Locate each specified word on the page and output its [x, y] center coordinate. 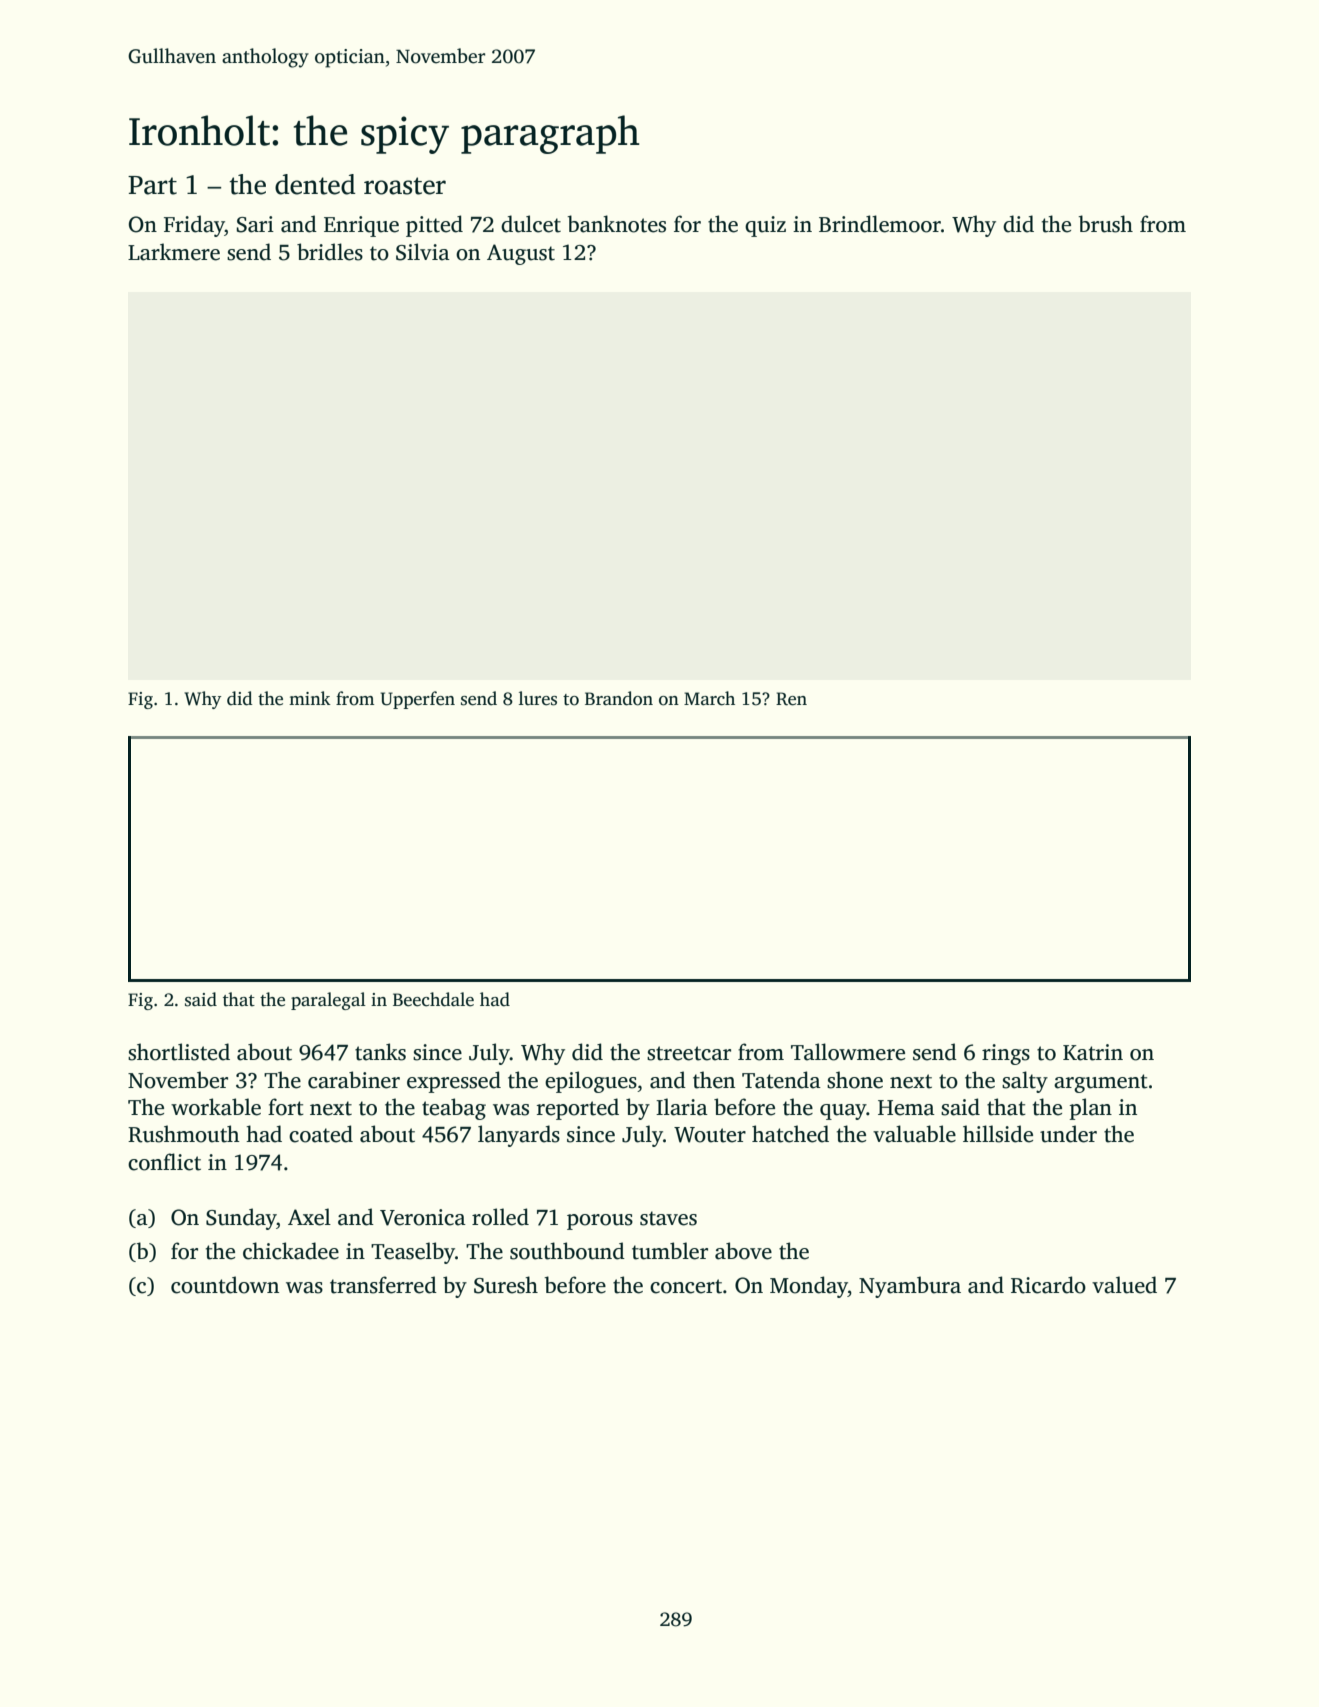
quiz [765, 226]
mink [310, 698]
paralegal [328, 1001]
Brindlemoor [880, 224]
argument [1101, 1083]
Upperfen [418, 700]
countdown [225, 1285]
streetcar [689, 1053]
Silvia [423, 252]
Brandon [619, 698]
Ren [791, 699]
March [709, 698]
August [521, 254]
